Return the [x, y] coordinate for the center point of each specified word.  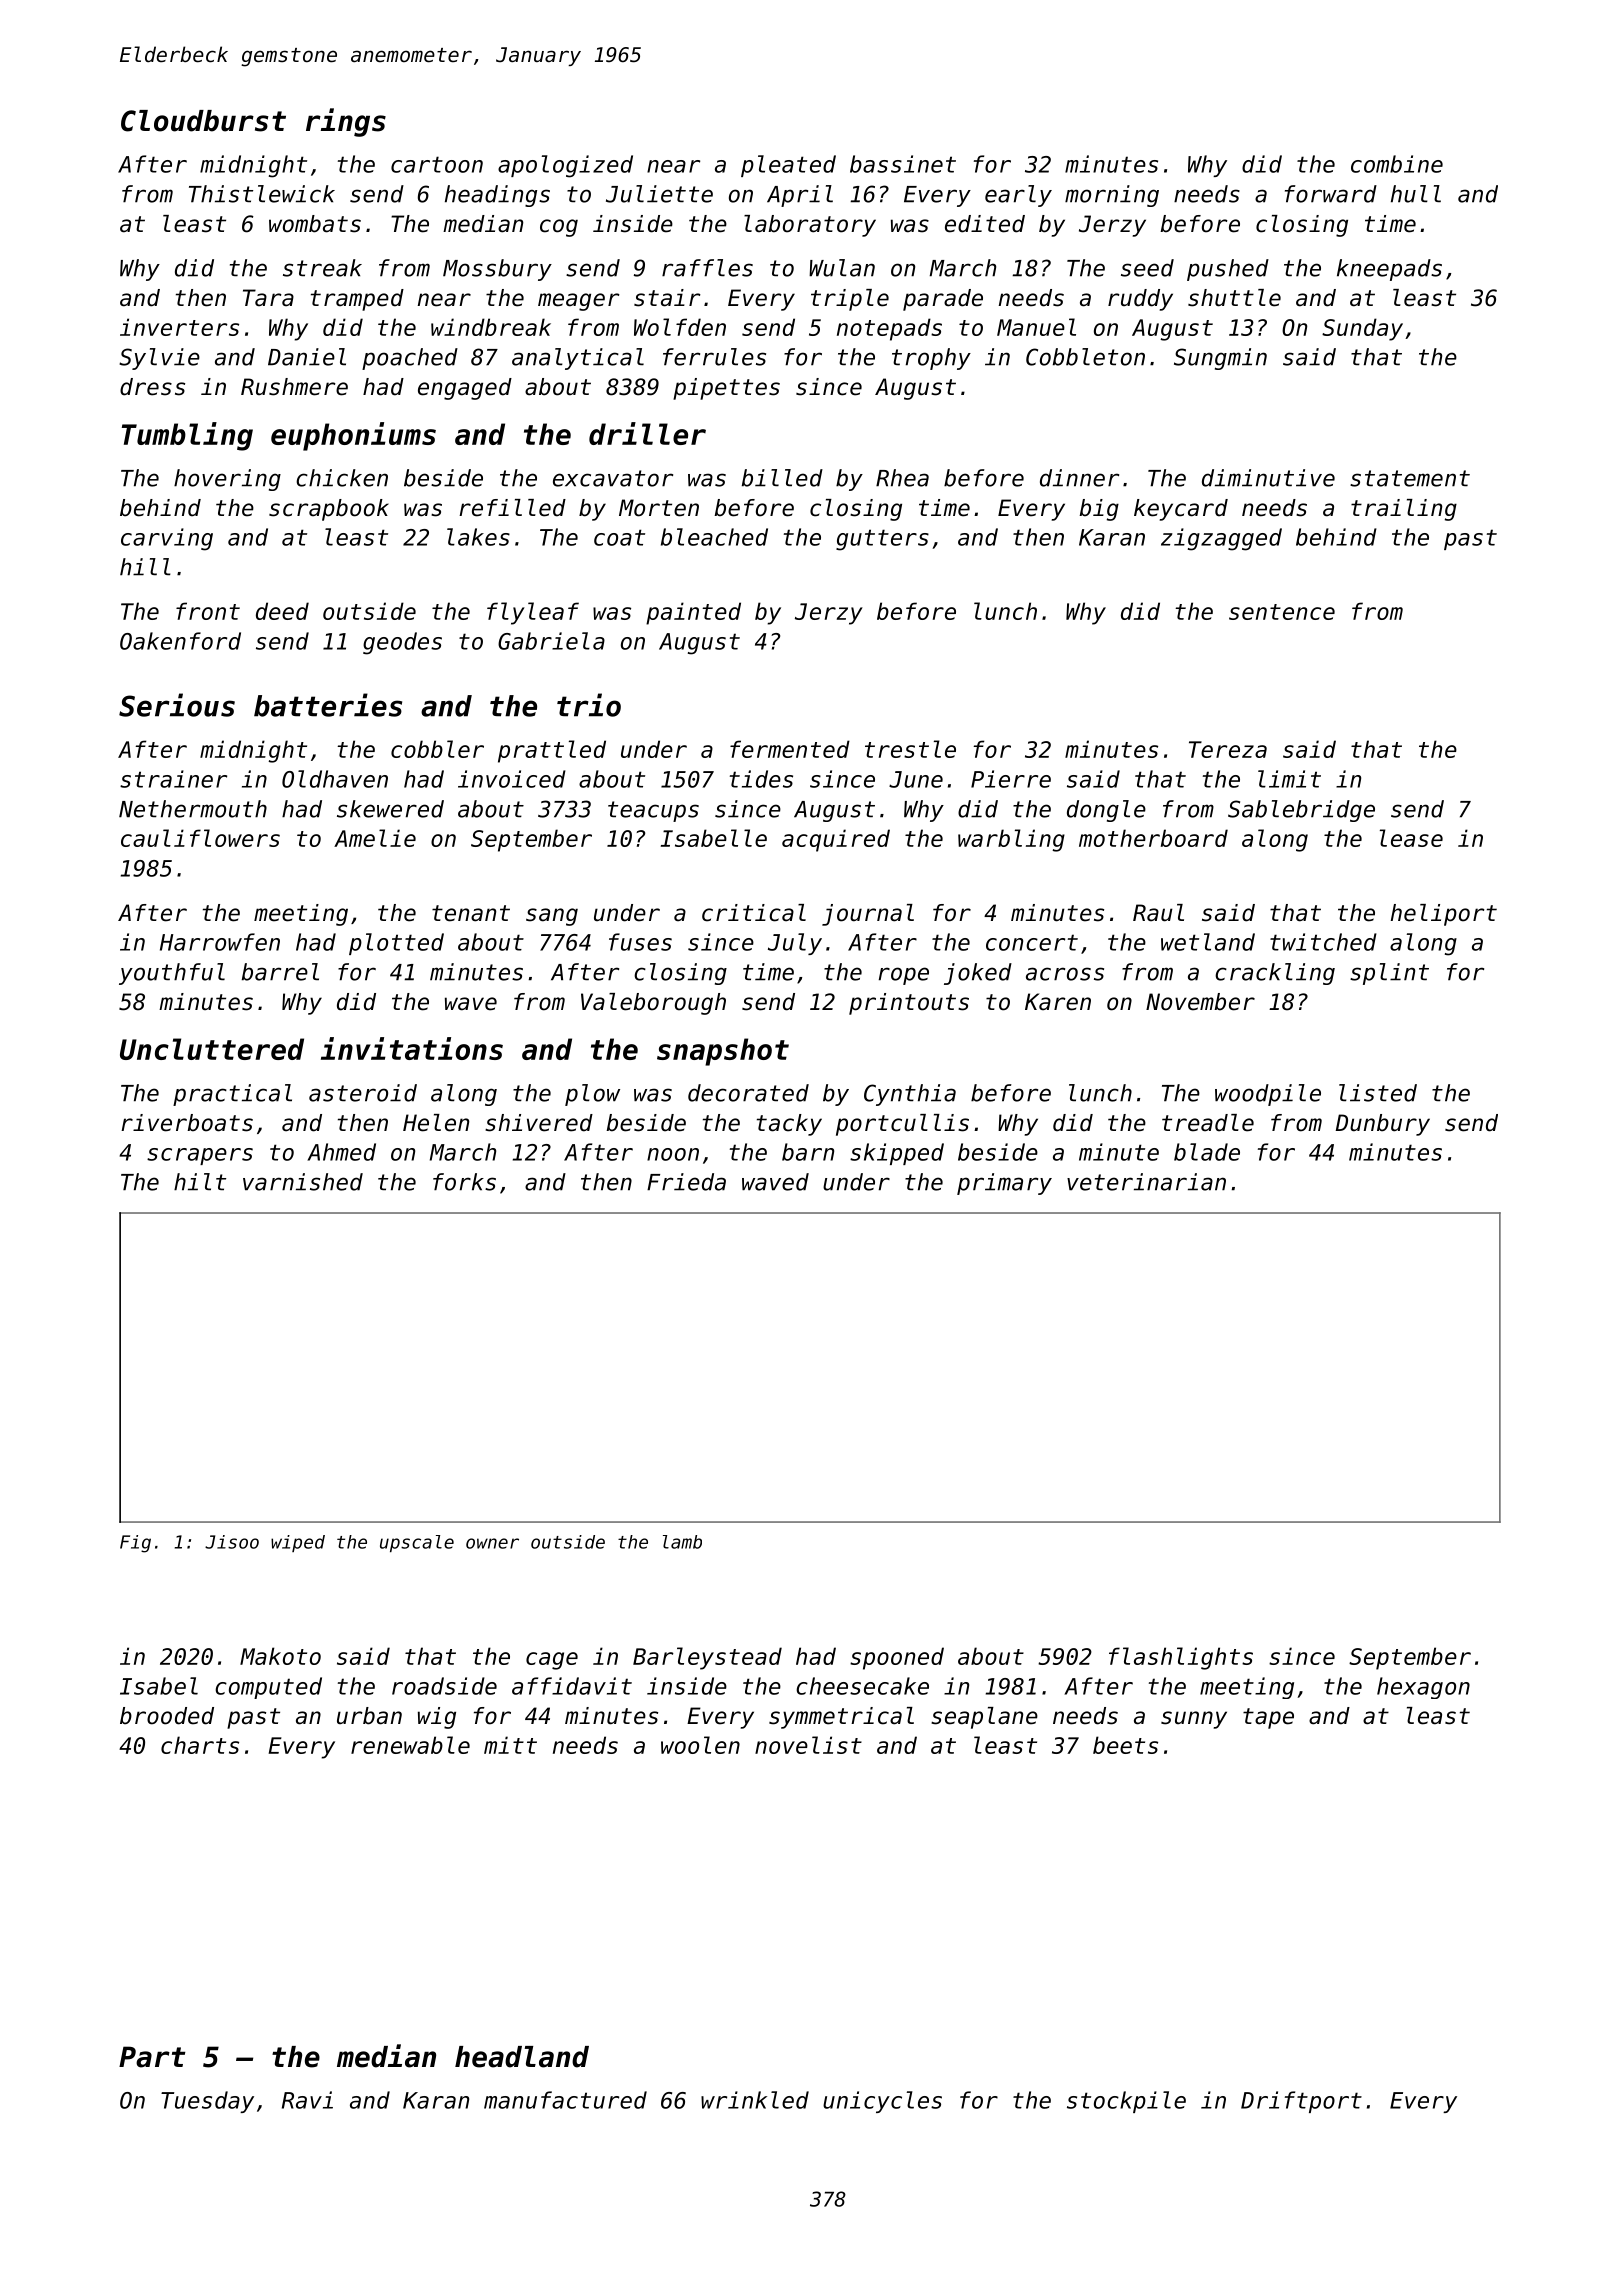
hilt [200, 1182]
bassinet [903, 164]
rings [346, 122]
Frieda [686, 1182]
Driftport [1301, 2102]
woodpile [1268, 1095]
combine [1397, 164]
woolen [700, 1745]
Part [152, 2057]
